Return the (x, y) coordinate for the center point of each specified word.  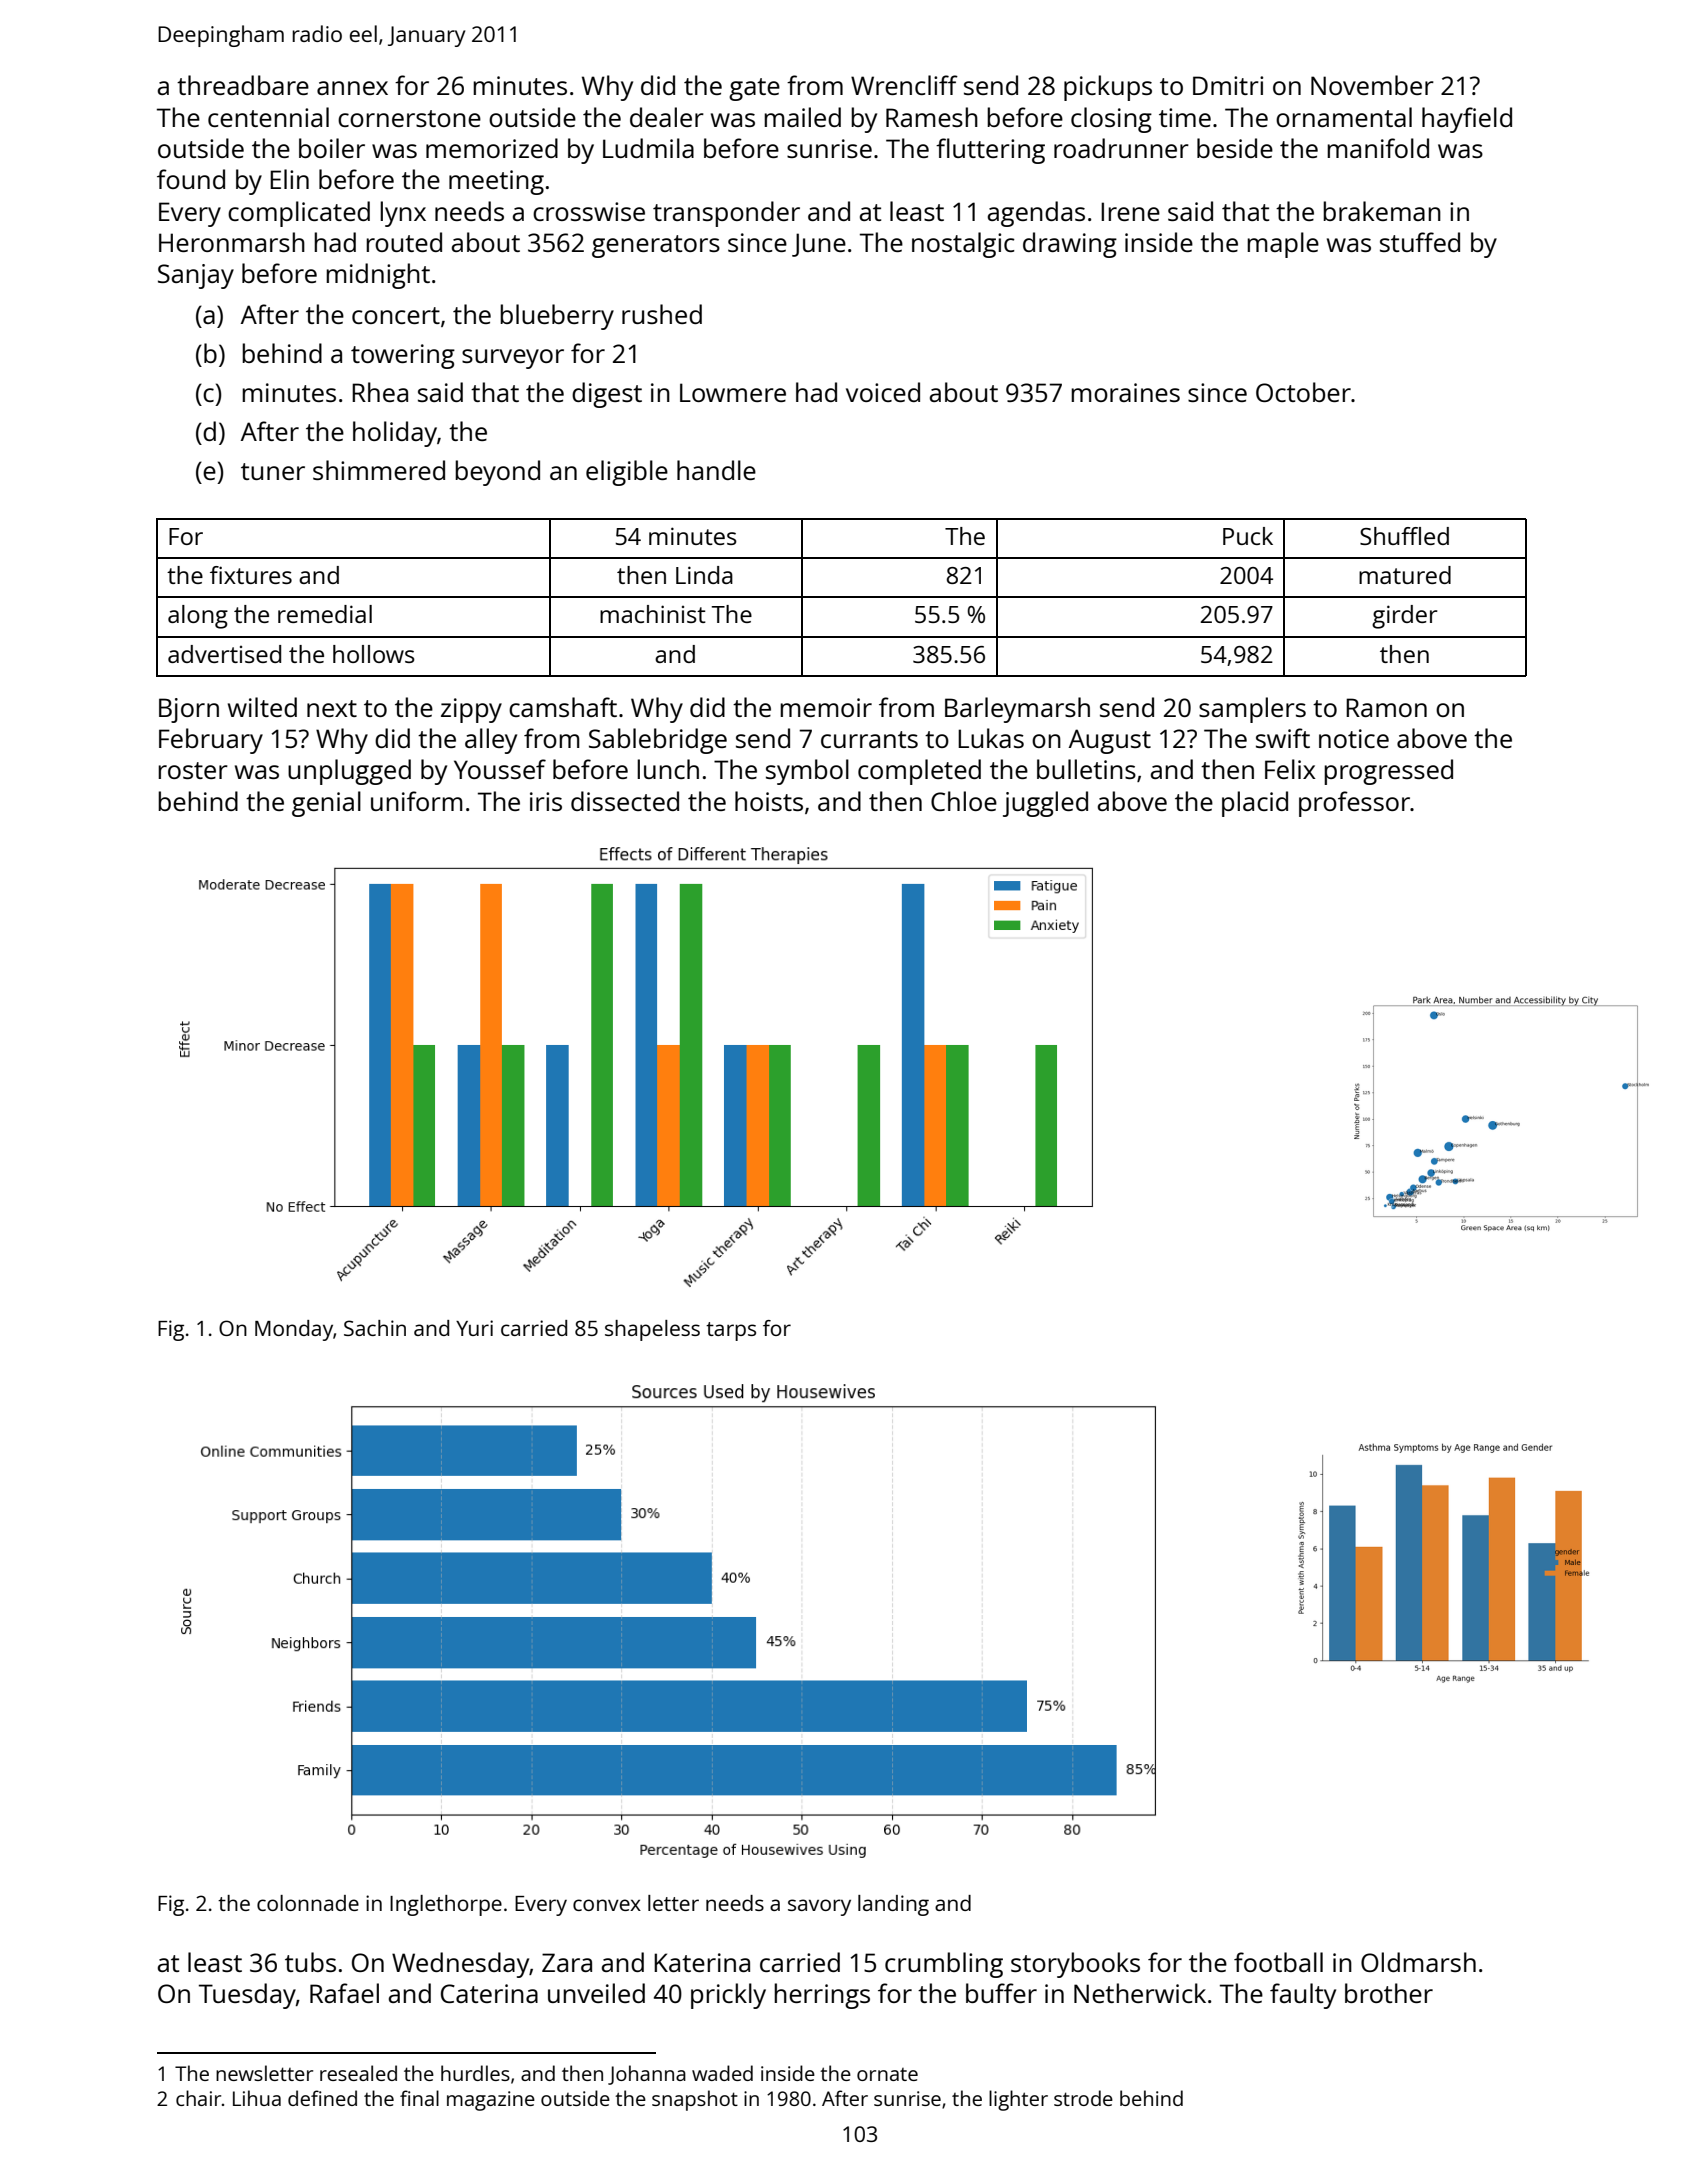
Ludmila (648, 148)
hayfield (1467, 120)
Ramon (1386, 707)
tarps (731, 1331)
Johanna (647, 2075)
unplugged (349, 772)
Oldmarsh (1418, 1962)
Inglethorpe (446, 1905)
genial (326, 804)
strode (1083, 2098)
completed (919, 772)
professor (1354, 804)
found (191, 179)
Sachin (375, 1328)
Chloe (964, 801)
